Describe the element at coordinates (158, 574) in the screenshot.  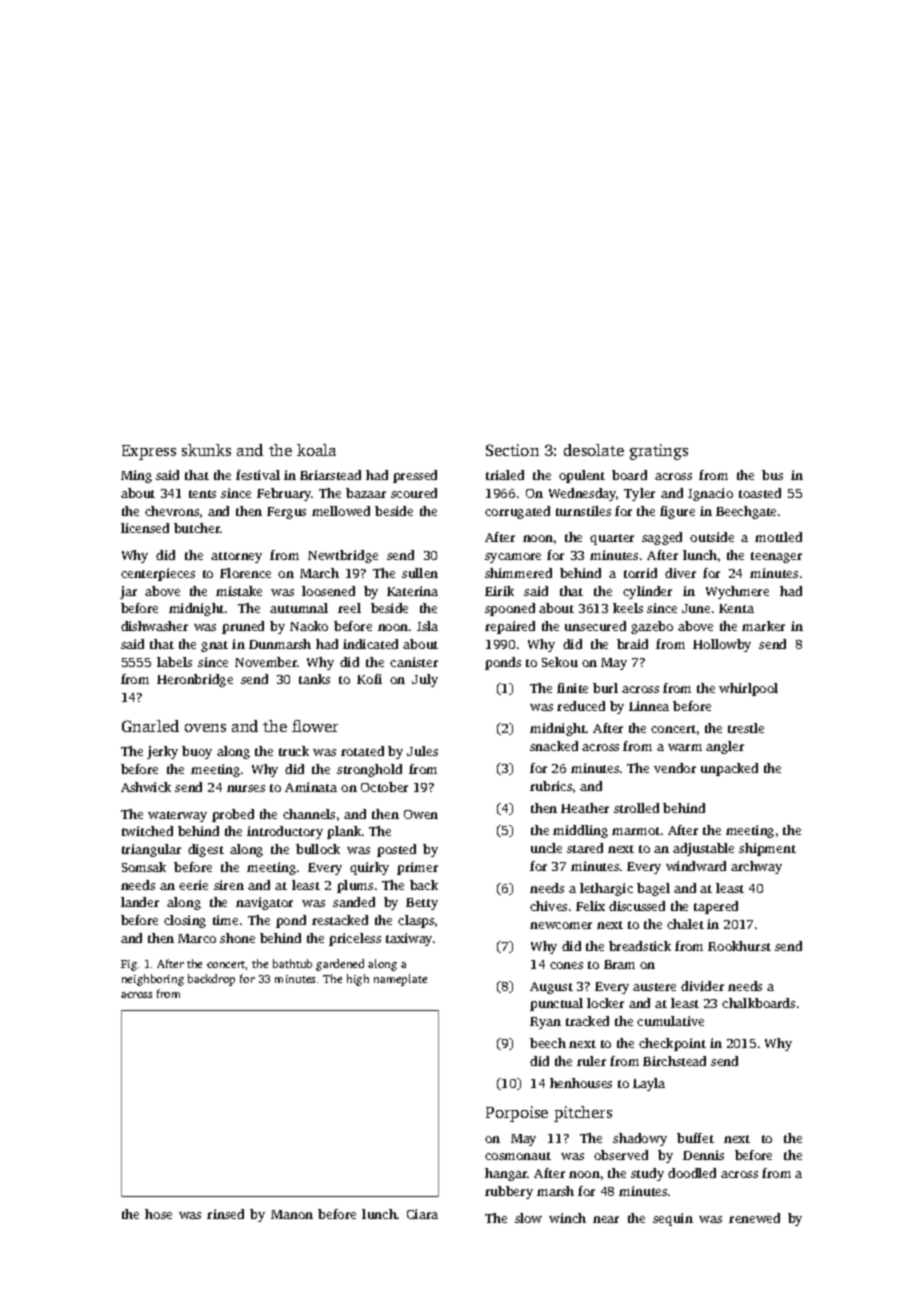
I see `centerpieces` at that location.
